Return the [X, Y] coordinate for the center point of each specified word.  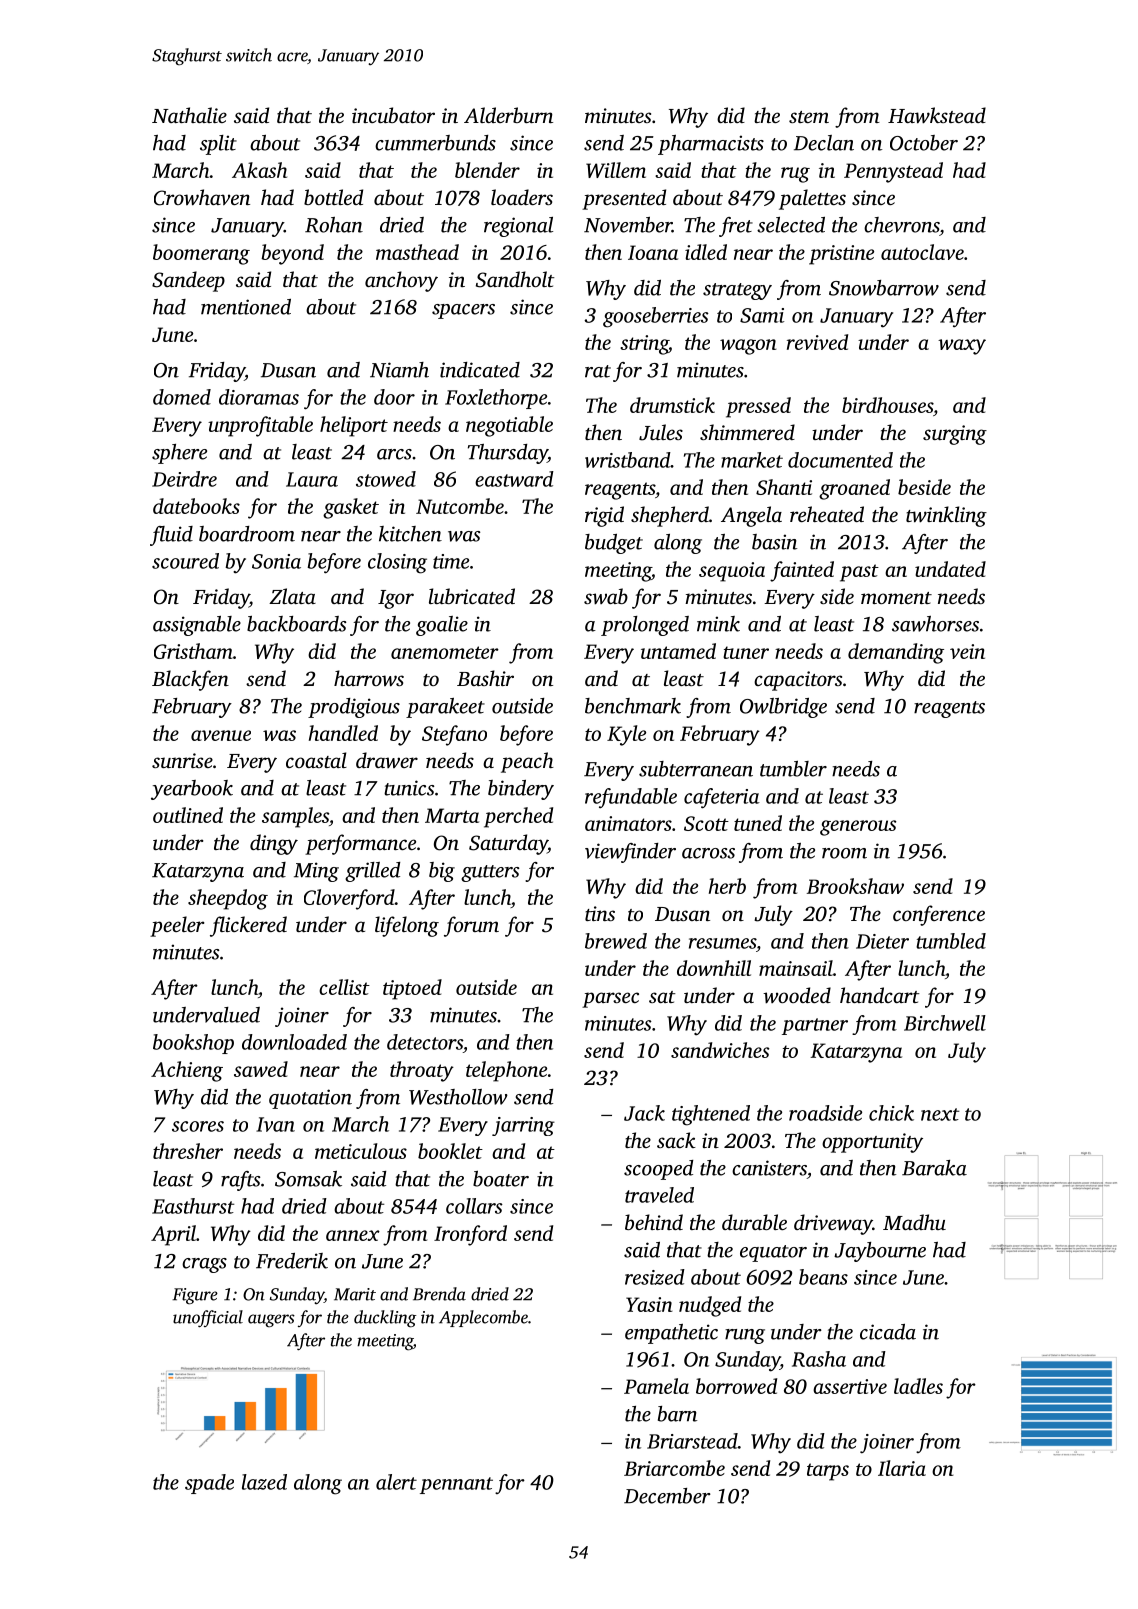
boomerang [201, 254]
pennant [456, 1485]
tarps [828, 1472]
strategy [737, 291]
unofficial [208, 1318]
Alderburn [508, 115]
